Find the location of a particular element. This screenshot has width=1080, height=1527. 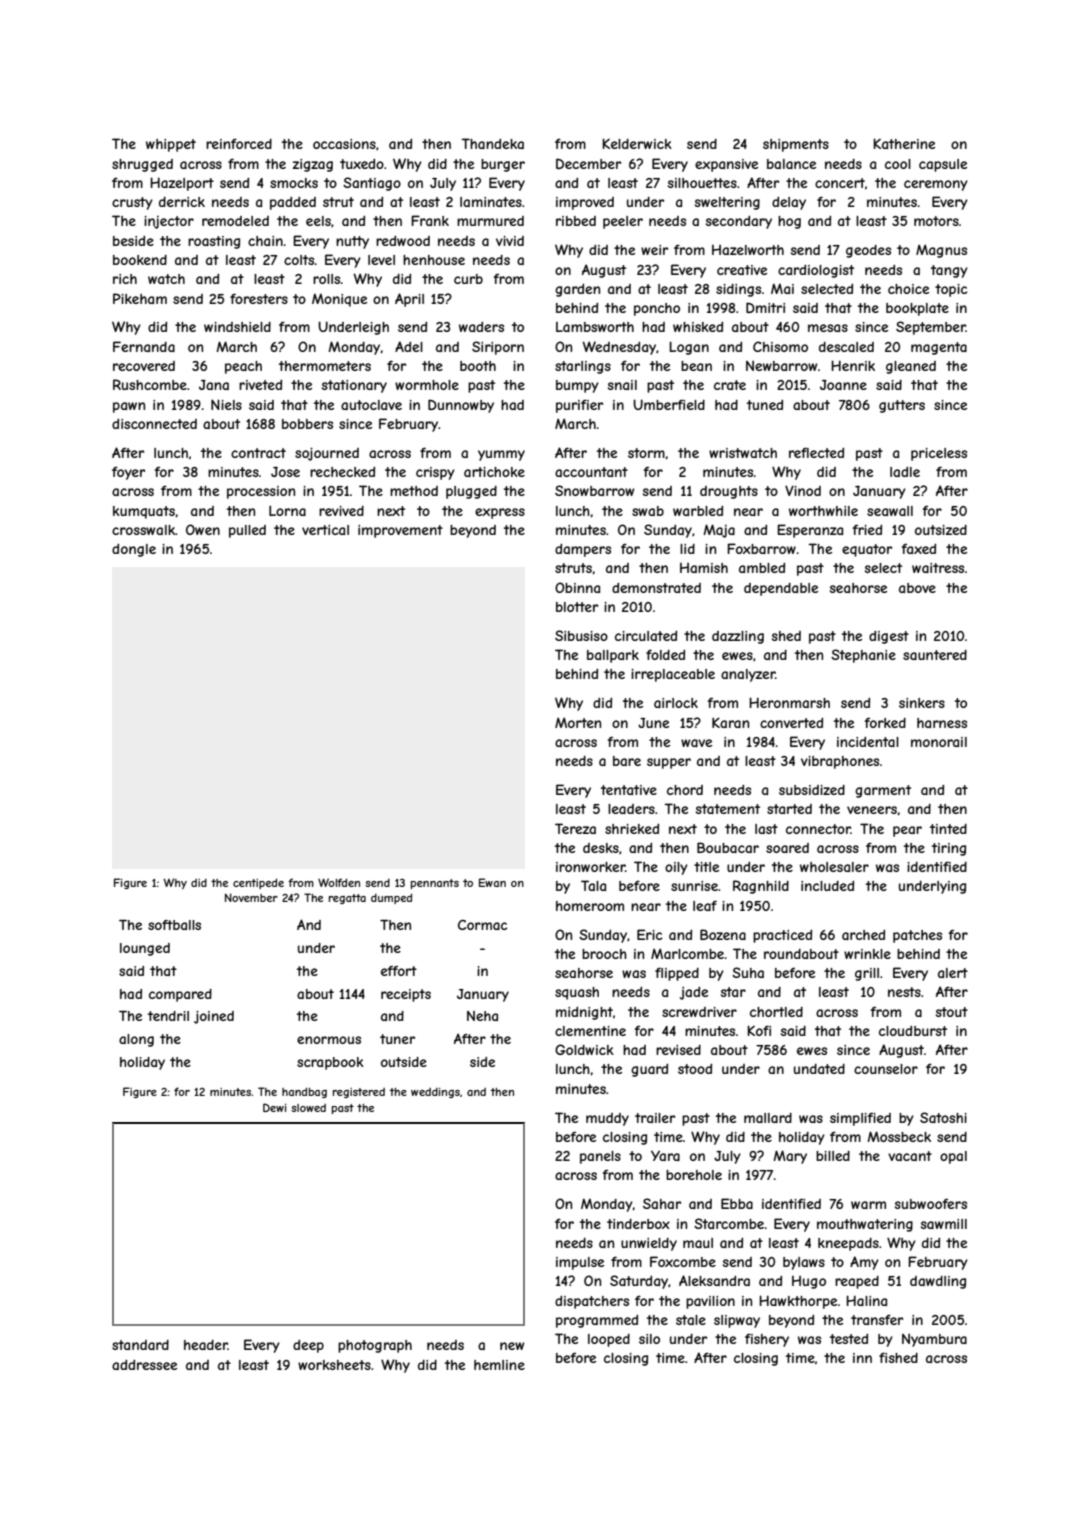

blotter is located at coordinates (577, 607).
